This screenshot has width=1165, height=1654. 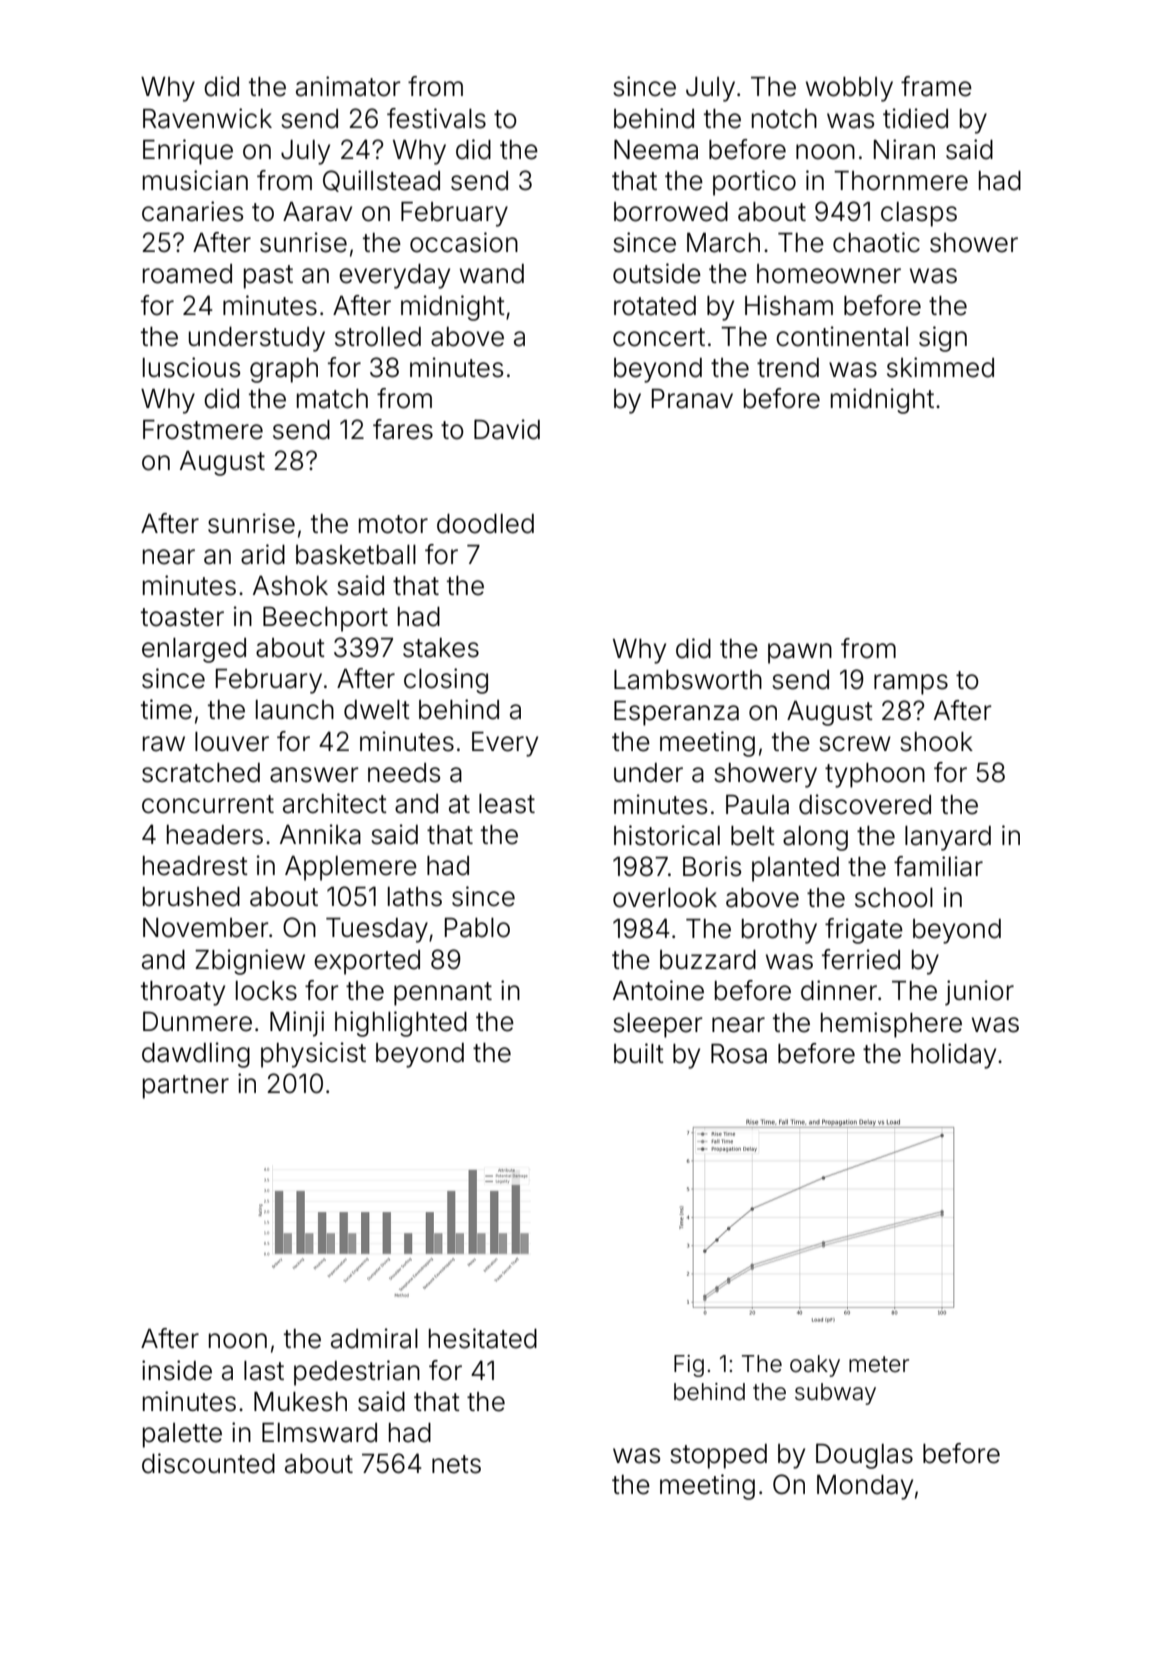 What do you see at coordinates (911, 684) in the screenshot?
I see `ramps` at bounding box center [911, 684].
